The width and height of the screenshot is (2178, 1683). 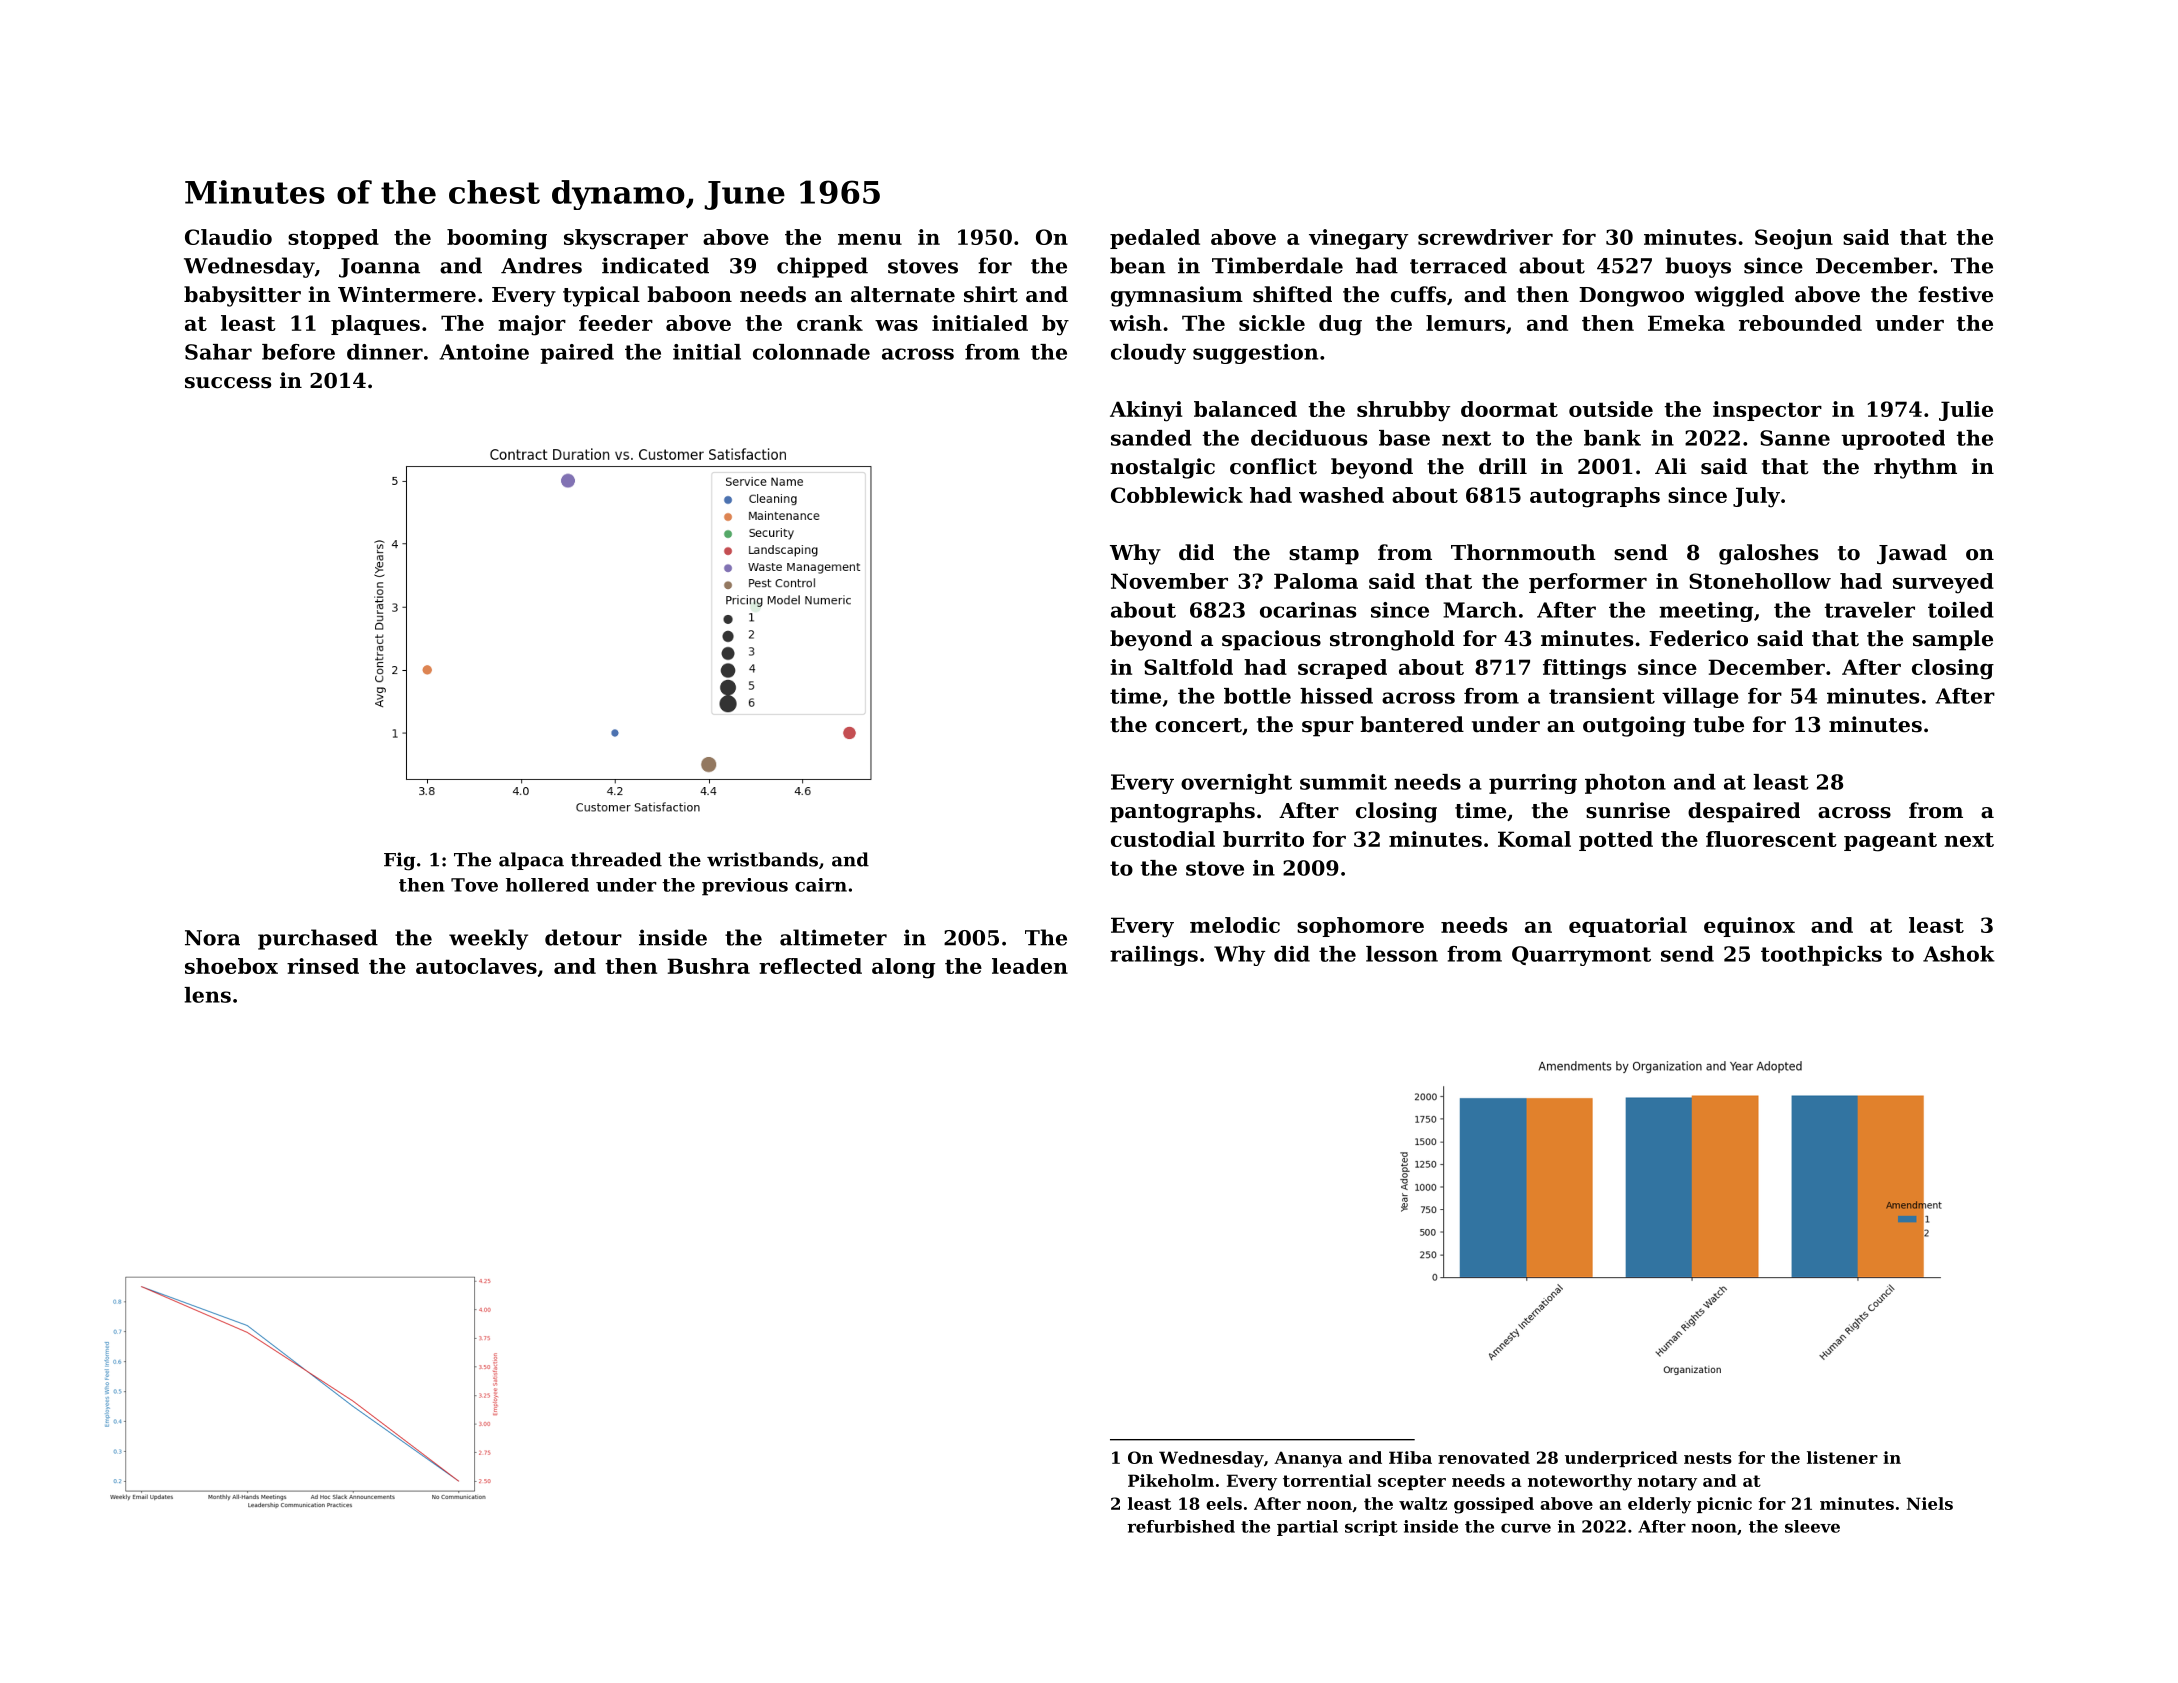 What do you see at coordinates (228, 237) in the screenshot?
I see `Claudio` at bounding box center [228, 237].
